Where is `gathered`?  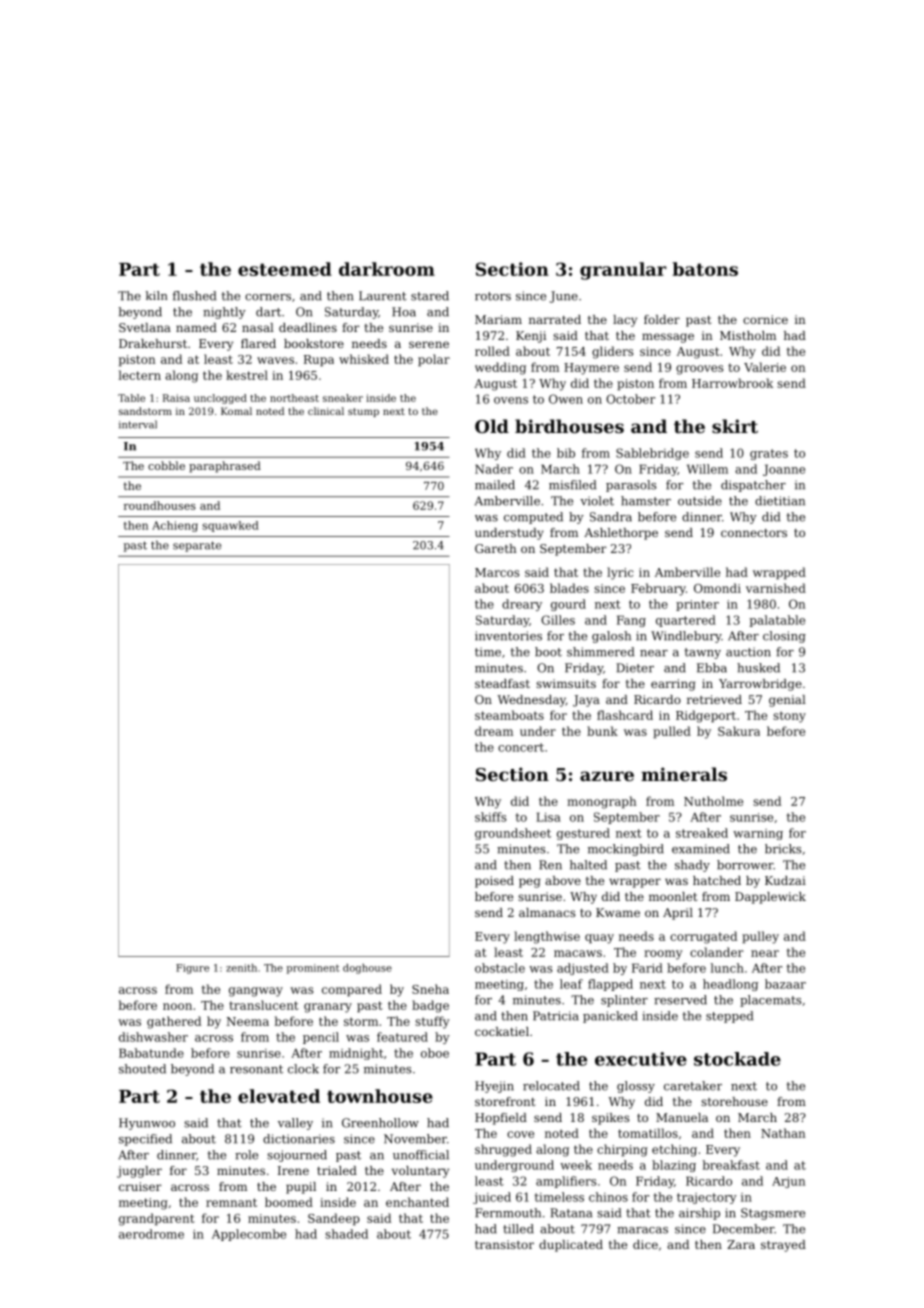
gathered is located at coordinates (174, 1022).
